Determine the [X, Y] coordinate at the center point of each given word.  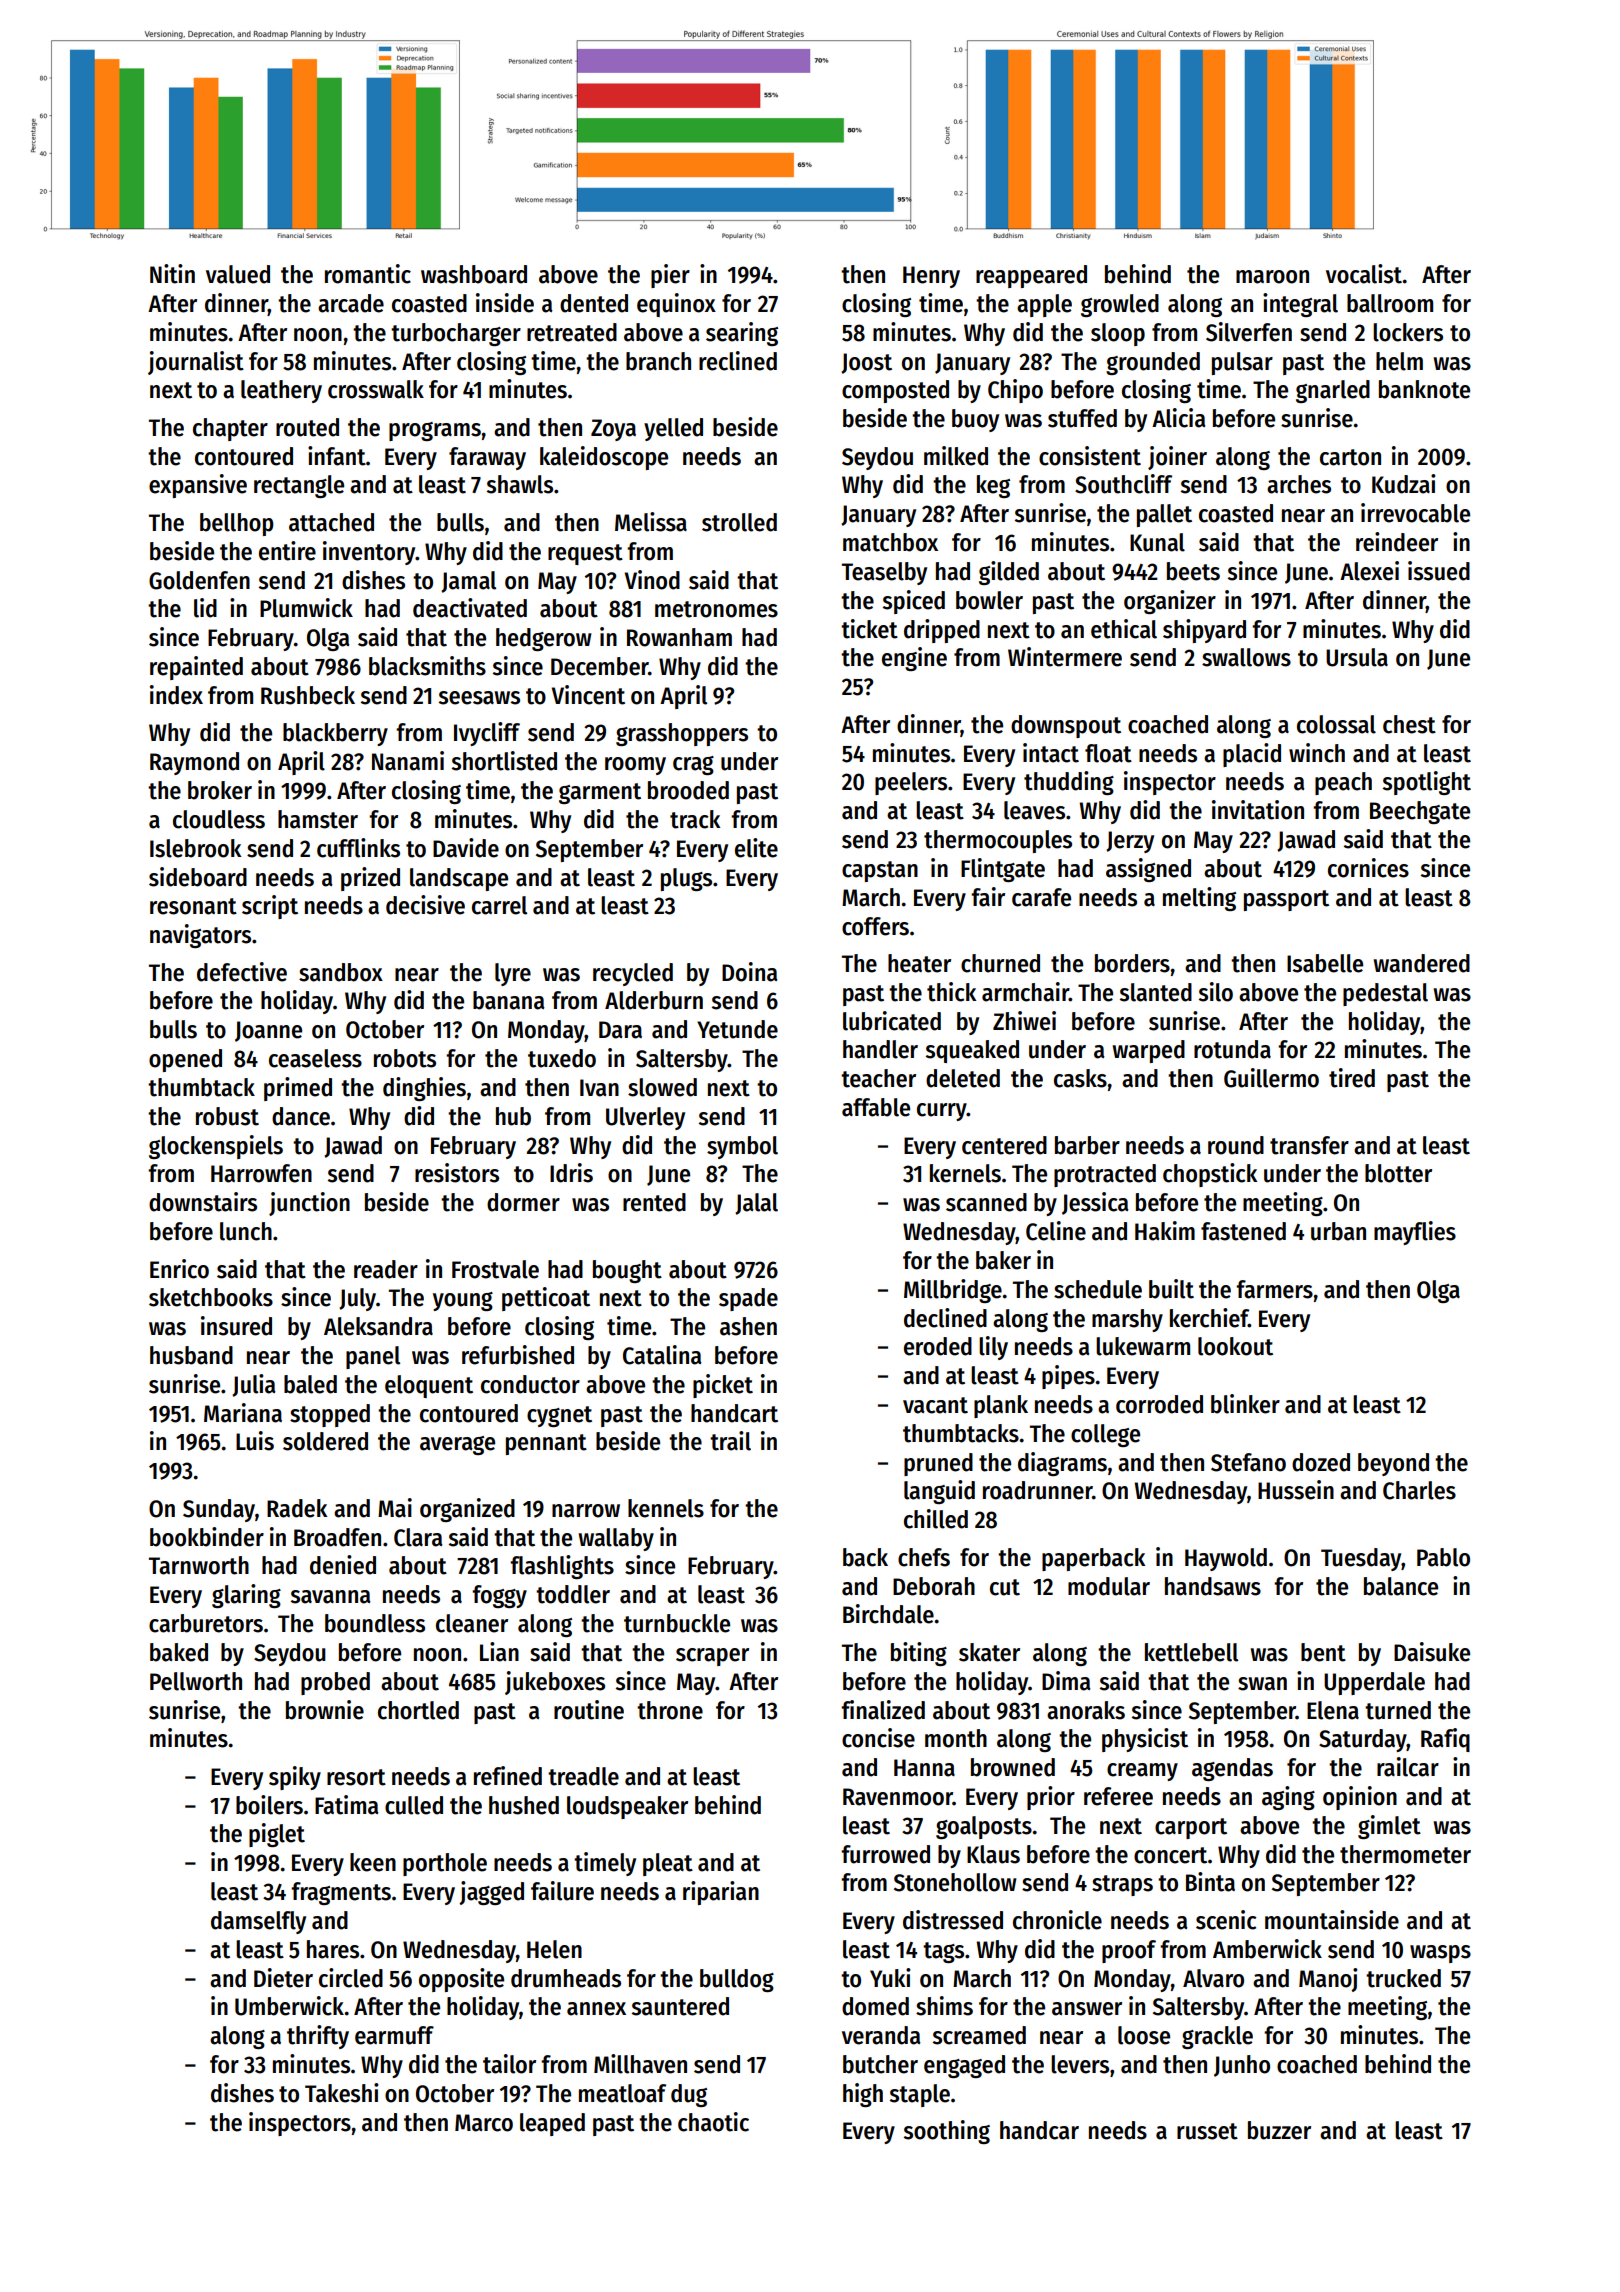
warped [1149, 1051]
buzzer [1279, 2130]
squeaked [972, 1051]
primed [298, 1089]
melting [1199, 899]
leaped [552, 2124]
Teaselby [884, 573]
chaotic [713, 2122]
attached [331, 522]
